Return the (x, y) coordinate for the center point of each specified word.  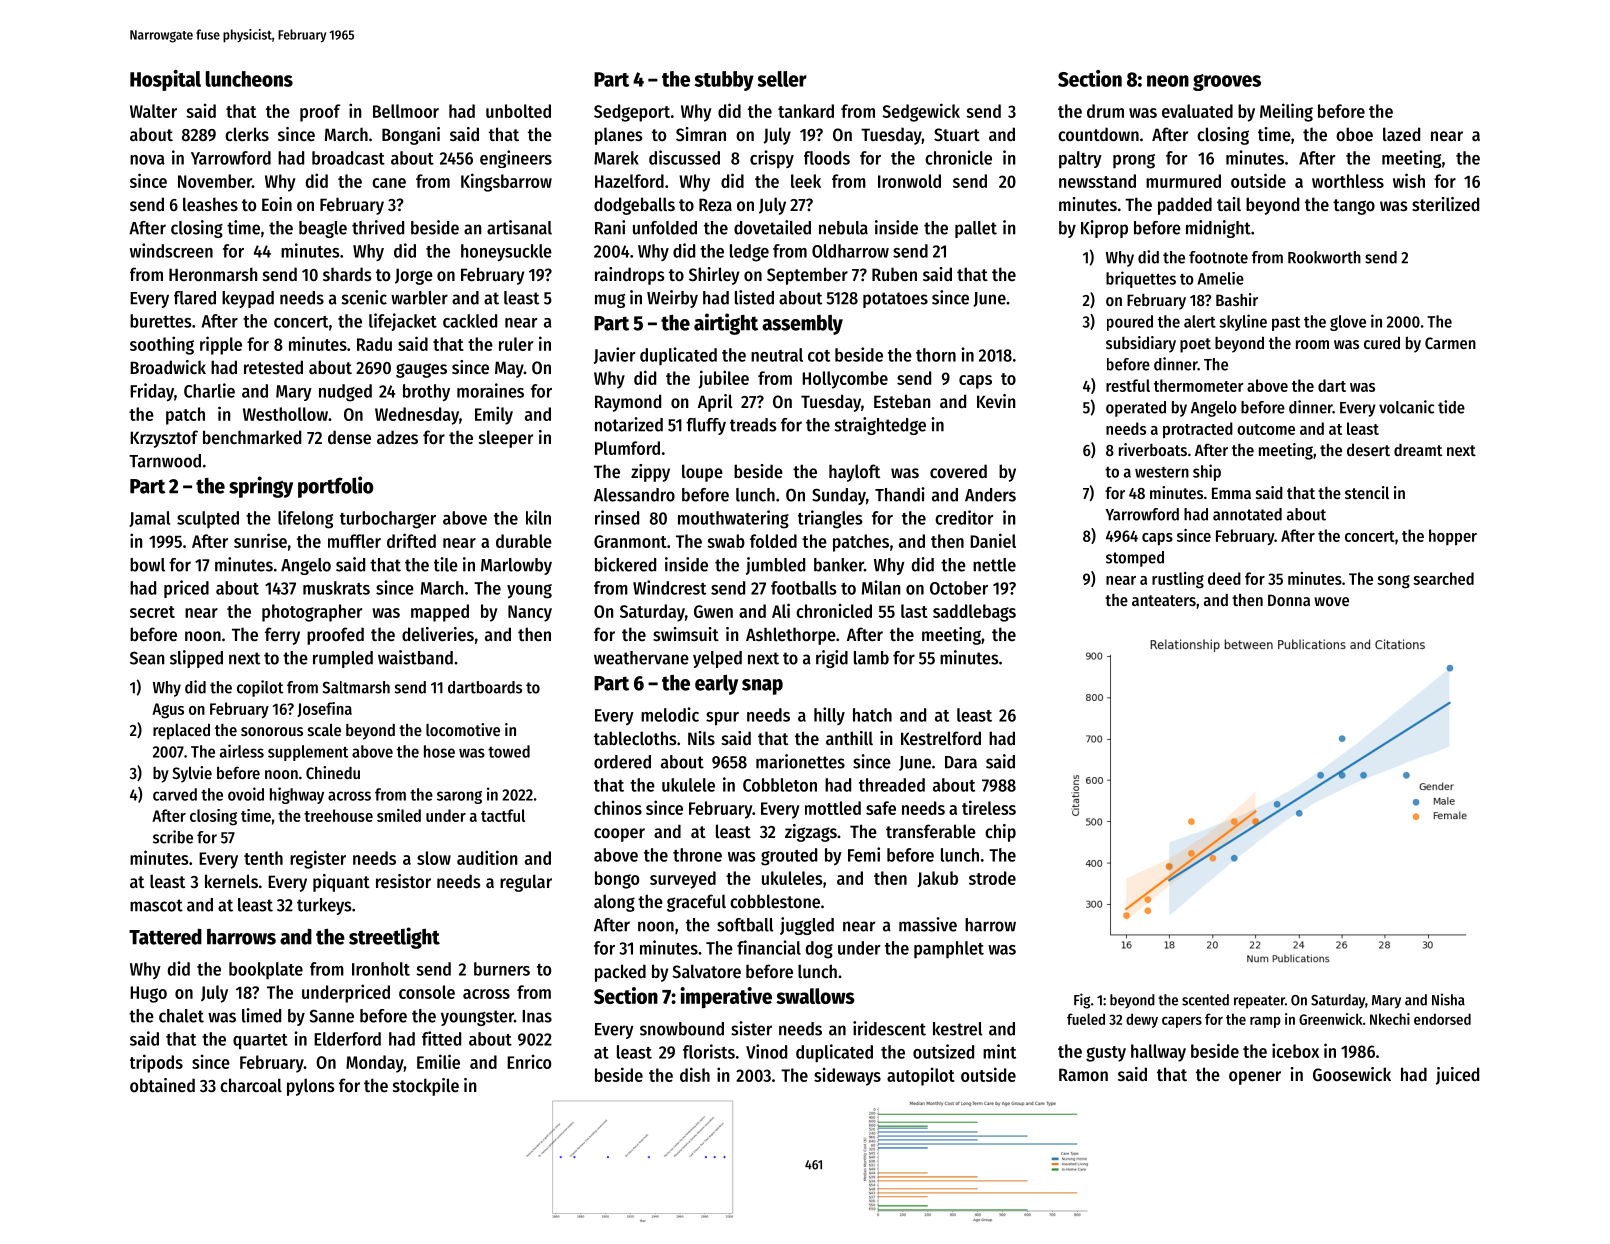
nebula (843, 228)
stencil (1367, 492)
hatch (872, 715)
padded (1185, 206)
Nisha (1448, 999)
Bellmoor (406, 111)
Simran (701, 134)
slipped (196, 659)
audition (487, 857)
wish (1409, 180)
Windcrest (669, 587)
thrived (378, 227)
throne (697, 855)
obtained (162, 1085)
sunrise (260, 540)
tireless (989, 807)
